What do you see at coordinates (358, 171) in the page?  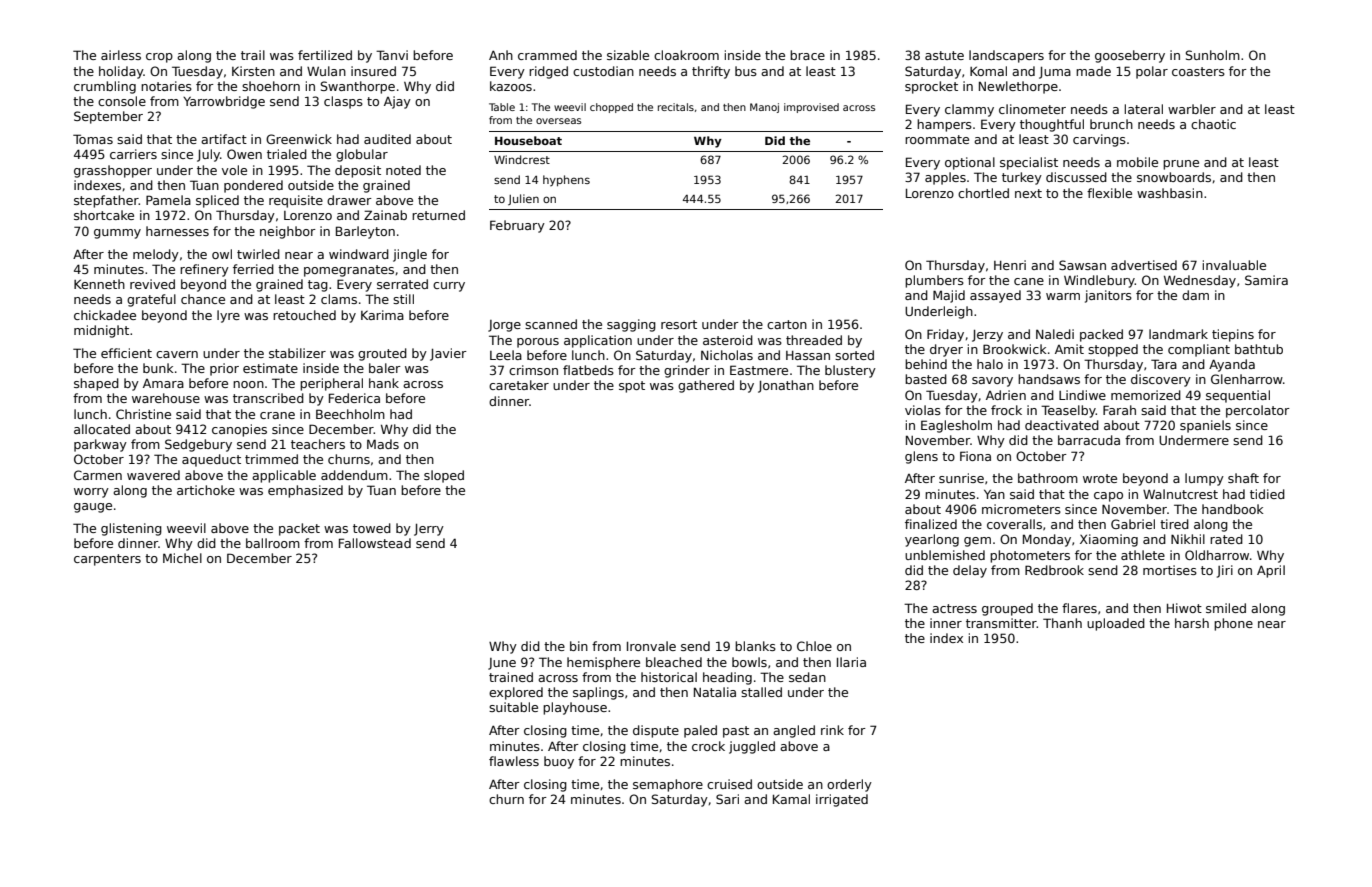 I see `deposit` at bounding box center [358, 171].
